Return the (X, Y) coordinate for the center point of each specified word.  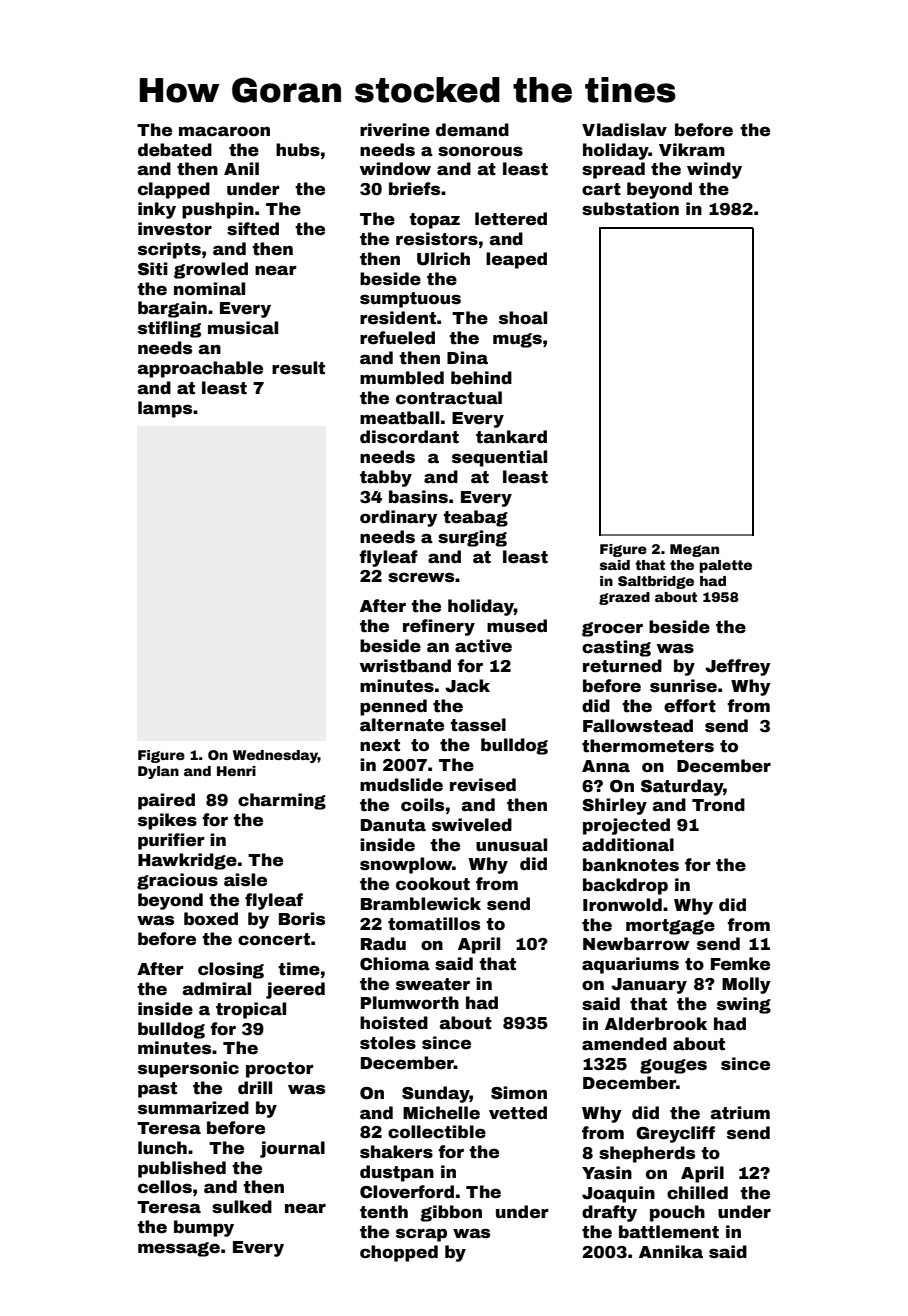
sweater (433, 984)
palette (725, 566)
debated (175, 150)
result (298, 368)
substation (630, 209)
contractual (449, 398)
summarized (193, 1108)
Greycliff (675, 1134)
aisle (245, 880)
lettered (511, 219)
